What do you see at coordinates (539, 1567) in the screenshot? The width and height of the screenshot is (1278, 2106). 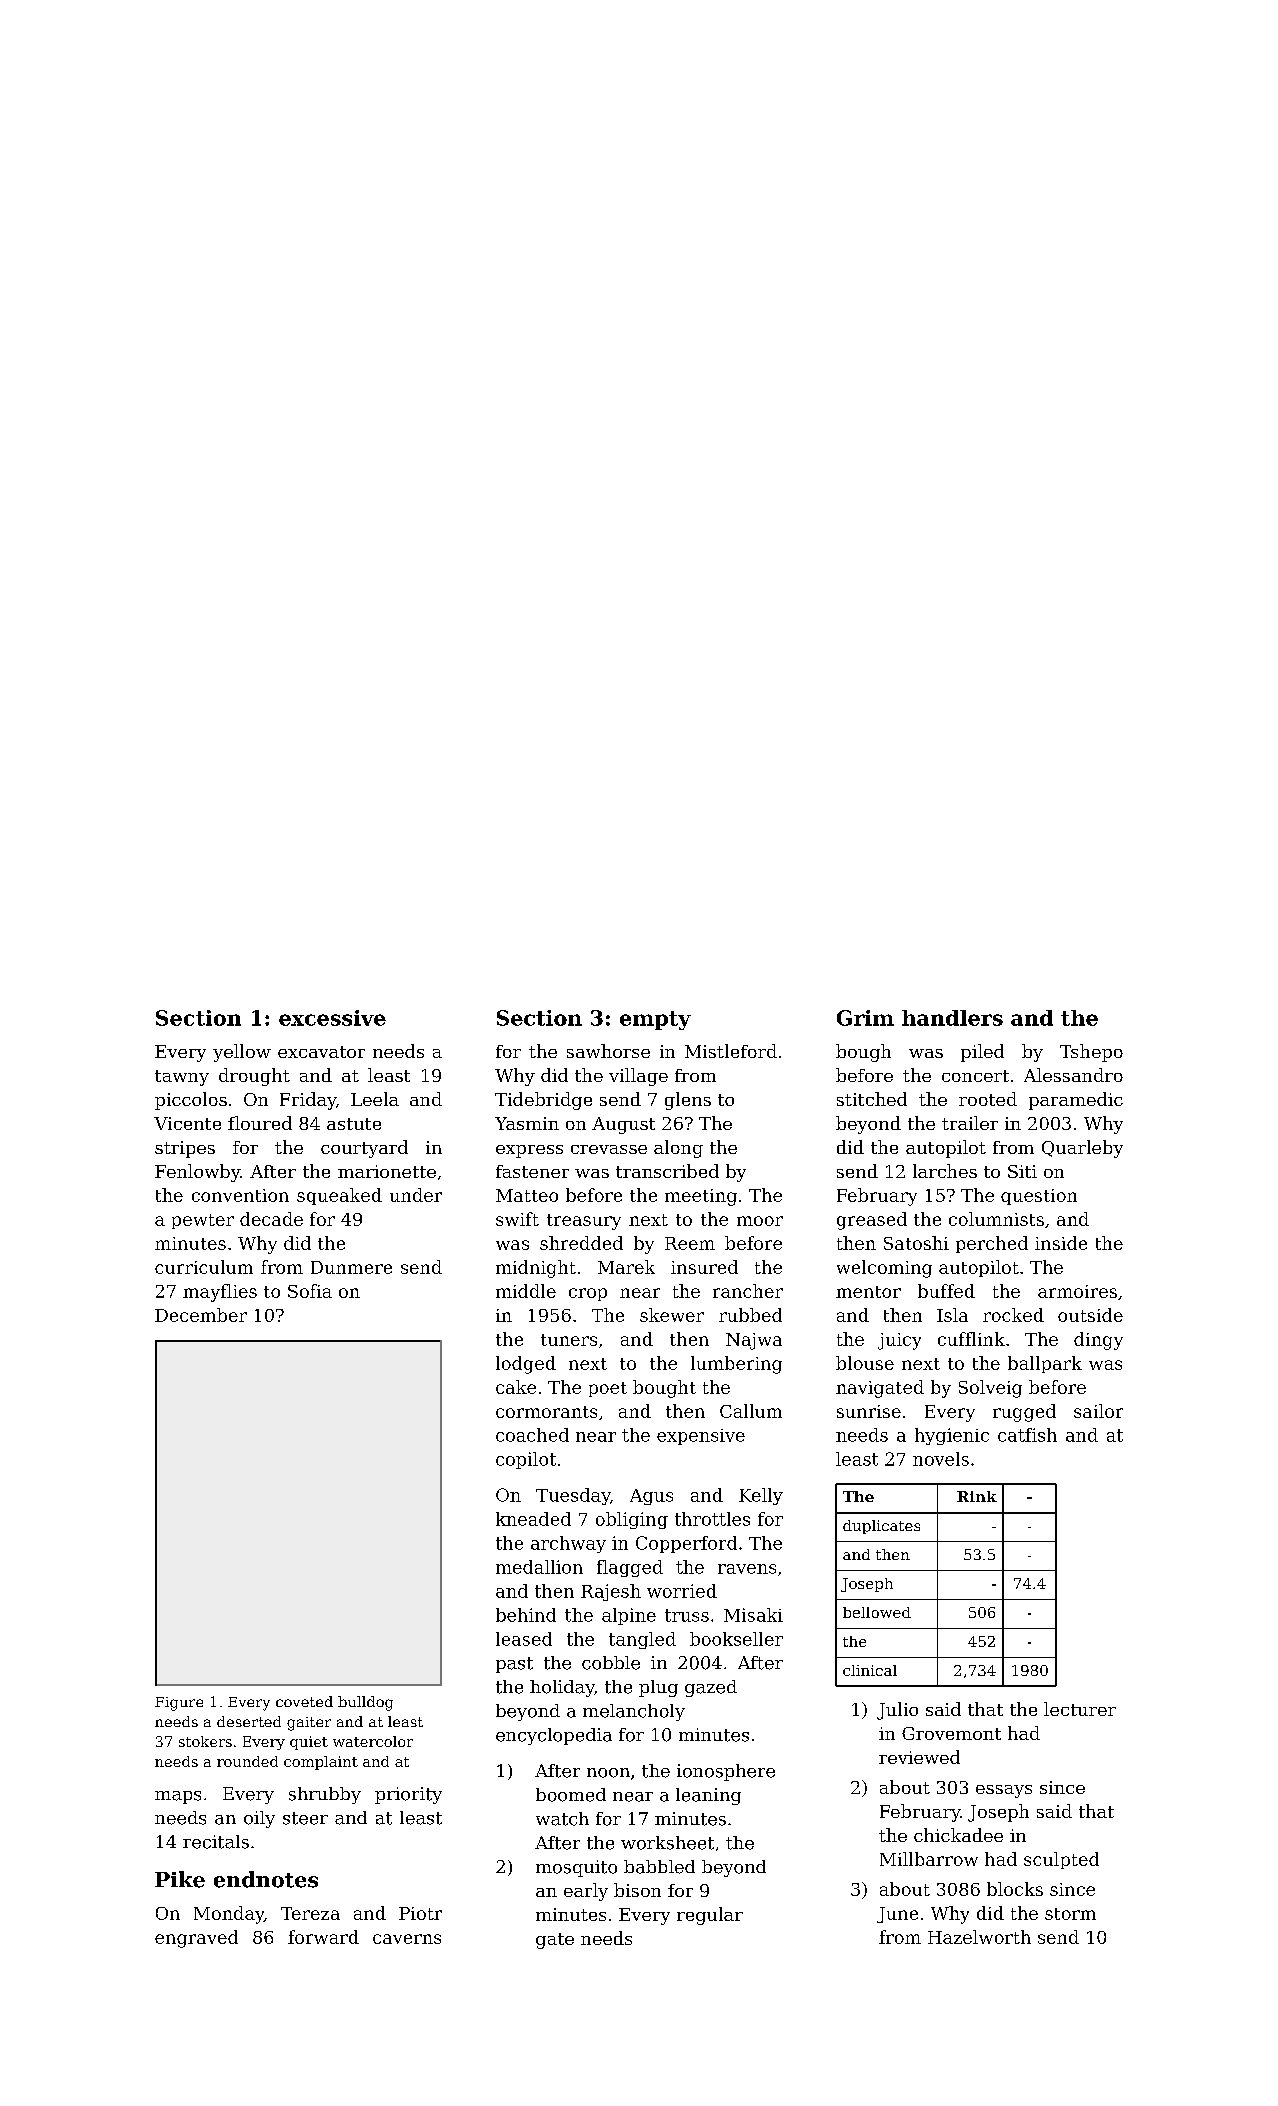 I see `medallion` at bounding box center [539, 1567].
